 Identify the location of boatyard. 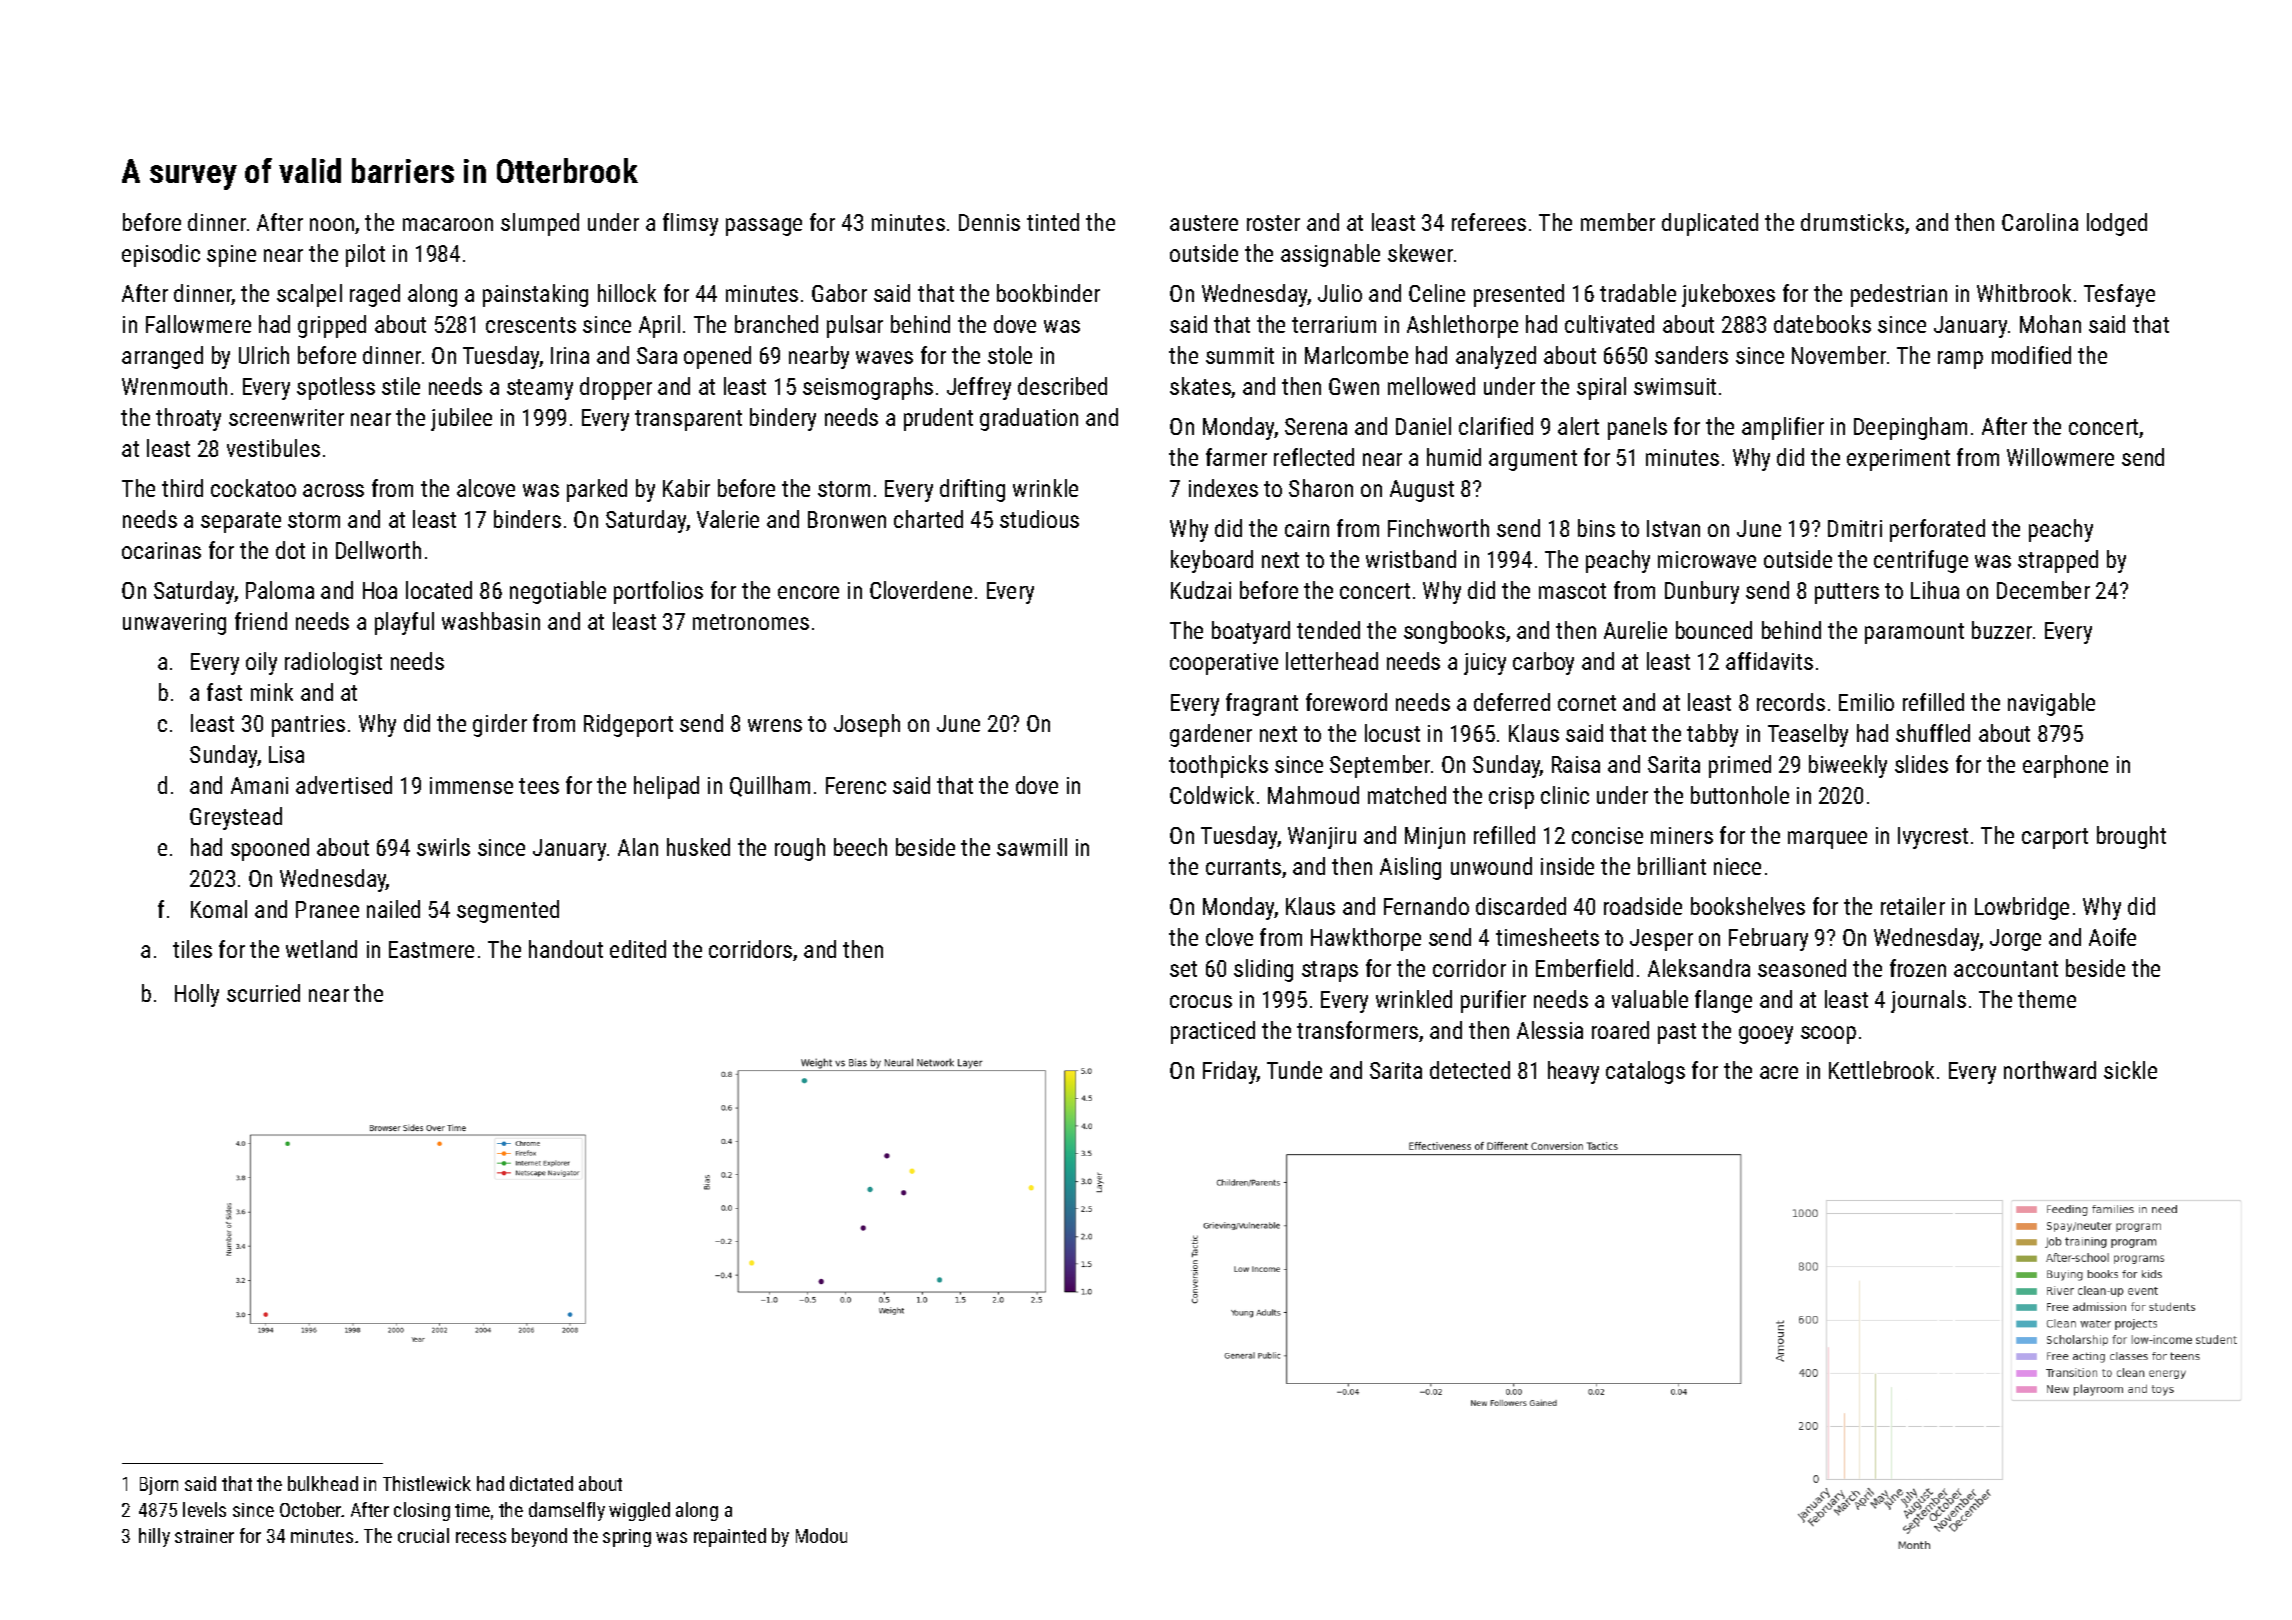
(1251, 632).
